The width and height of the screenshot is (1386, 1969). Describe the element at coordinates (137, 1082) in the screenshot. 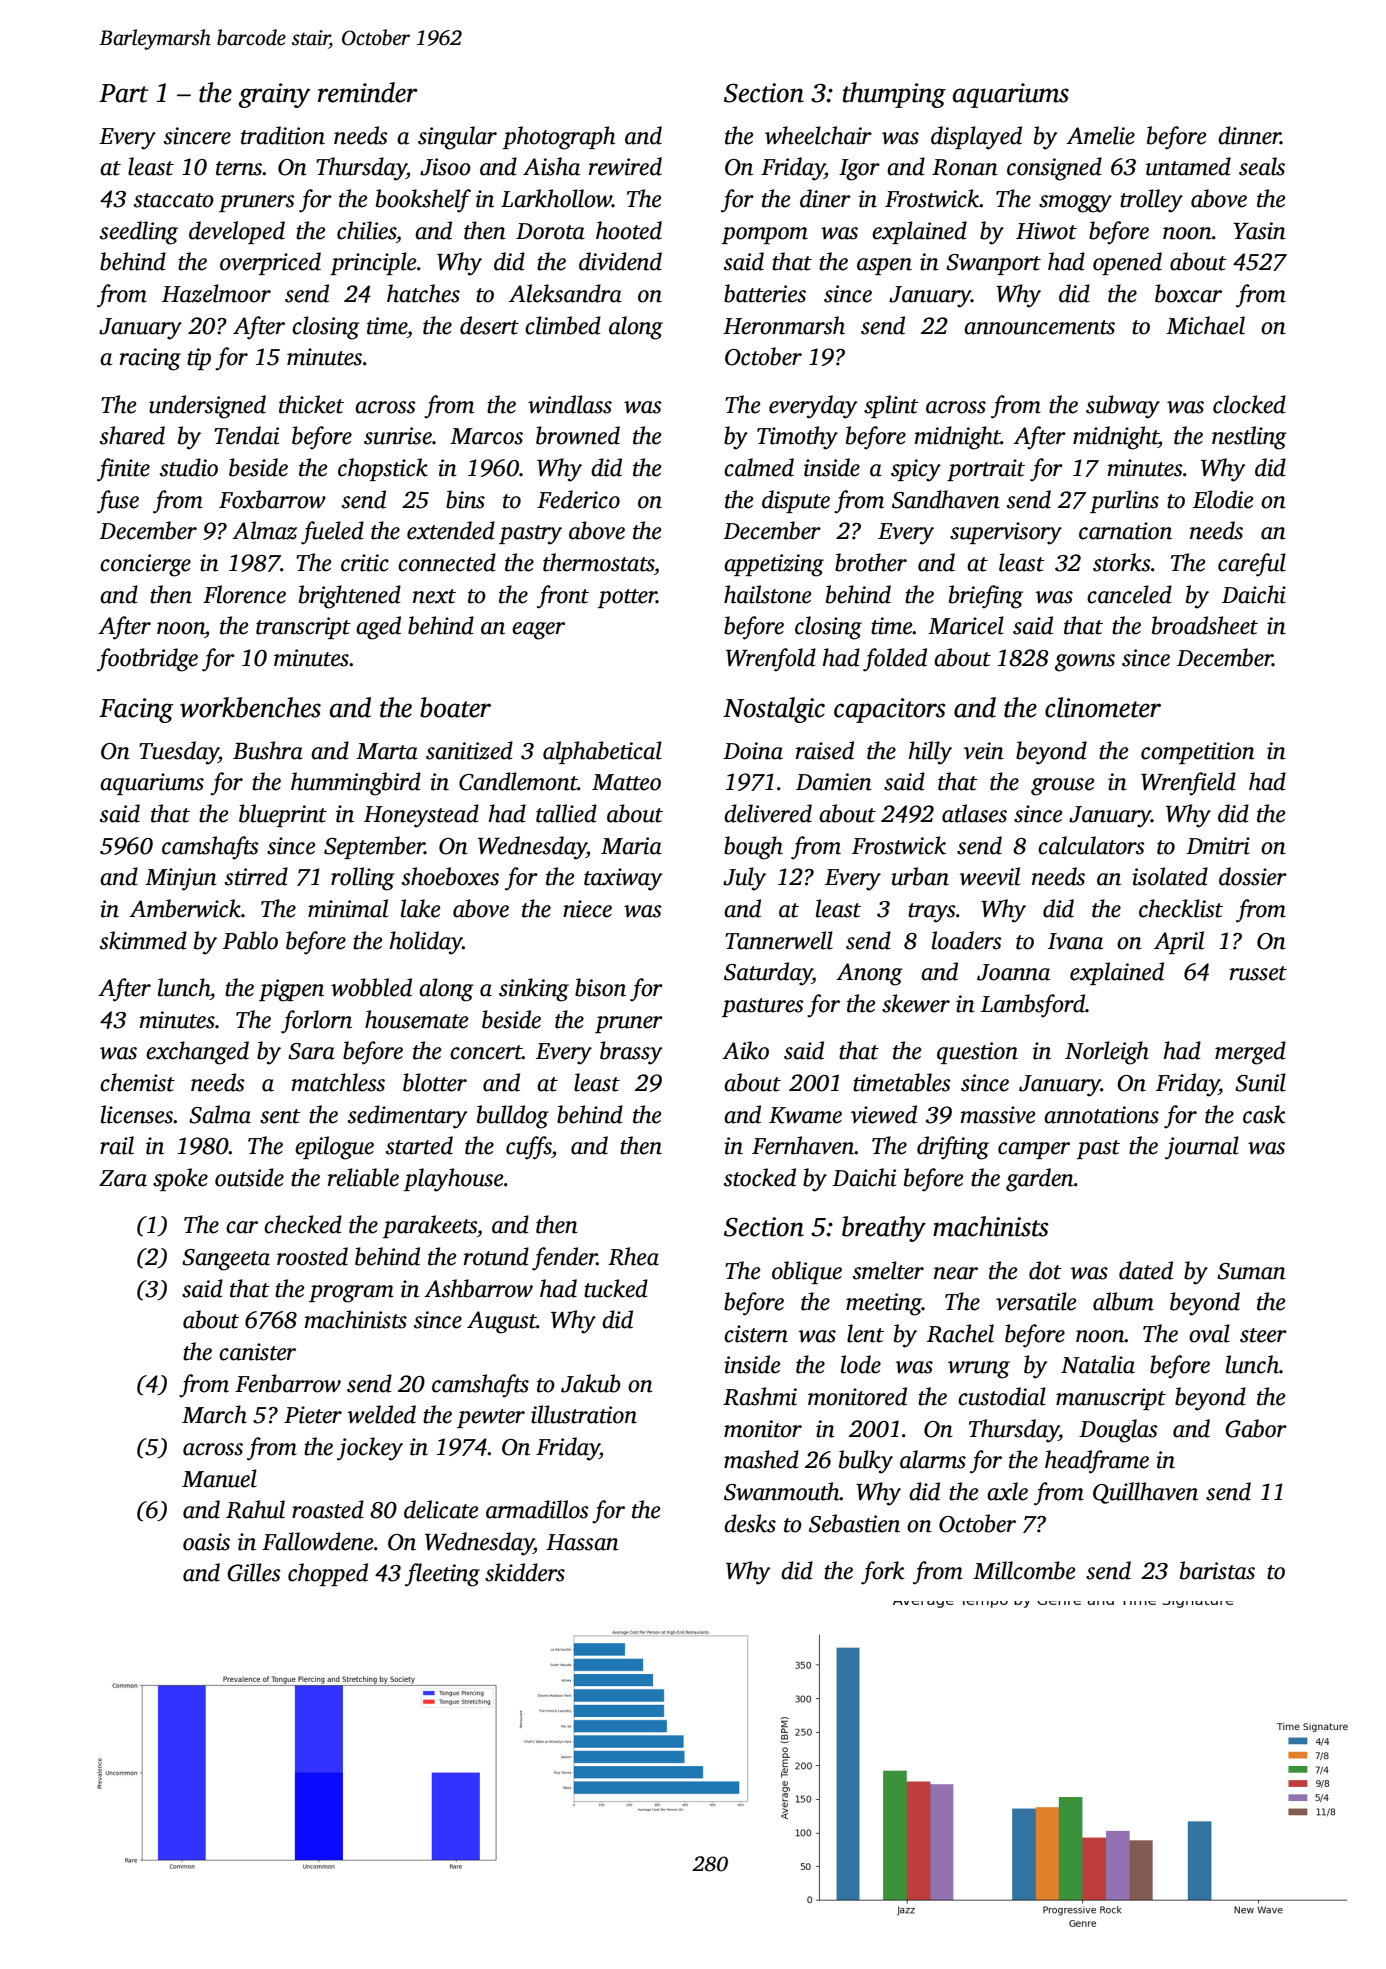

I see `chemist` at that location.
